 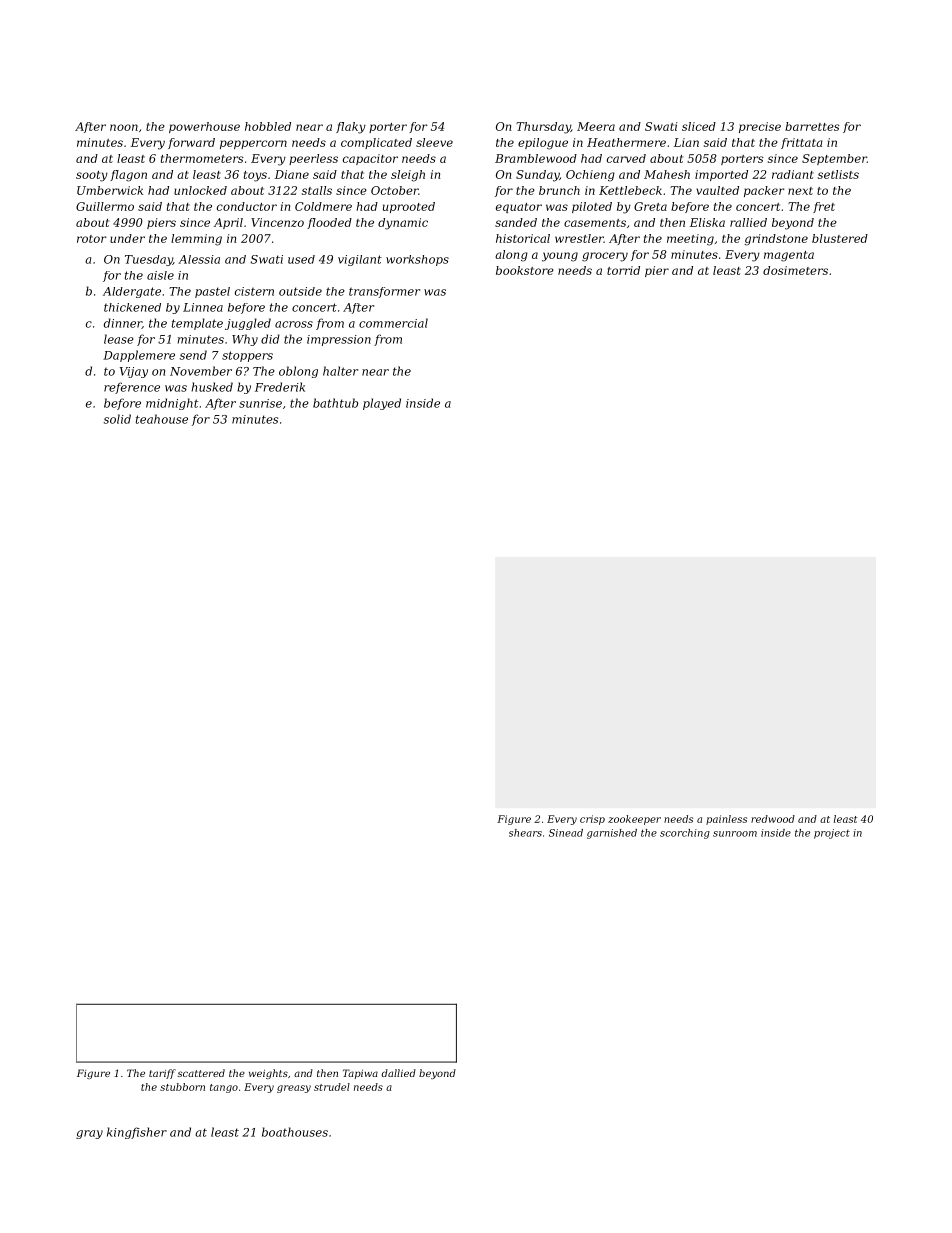 I want to click on tariff, so click(x=162, y=1074).
